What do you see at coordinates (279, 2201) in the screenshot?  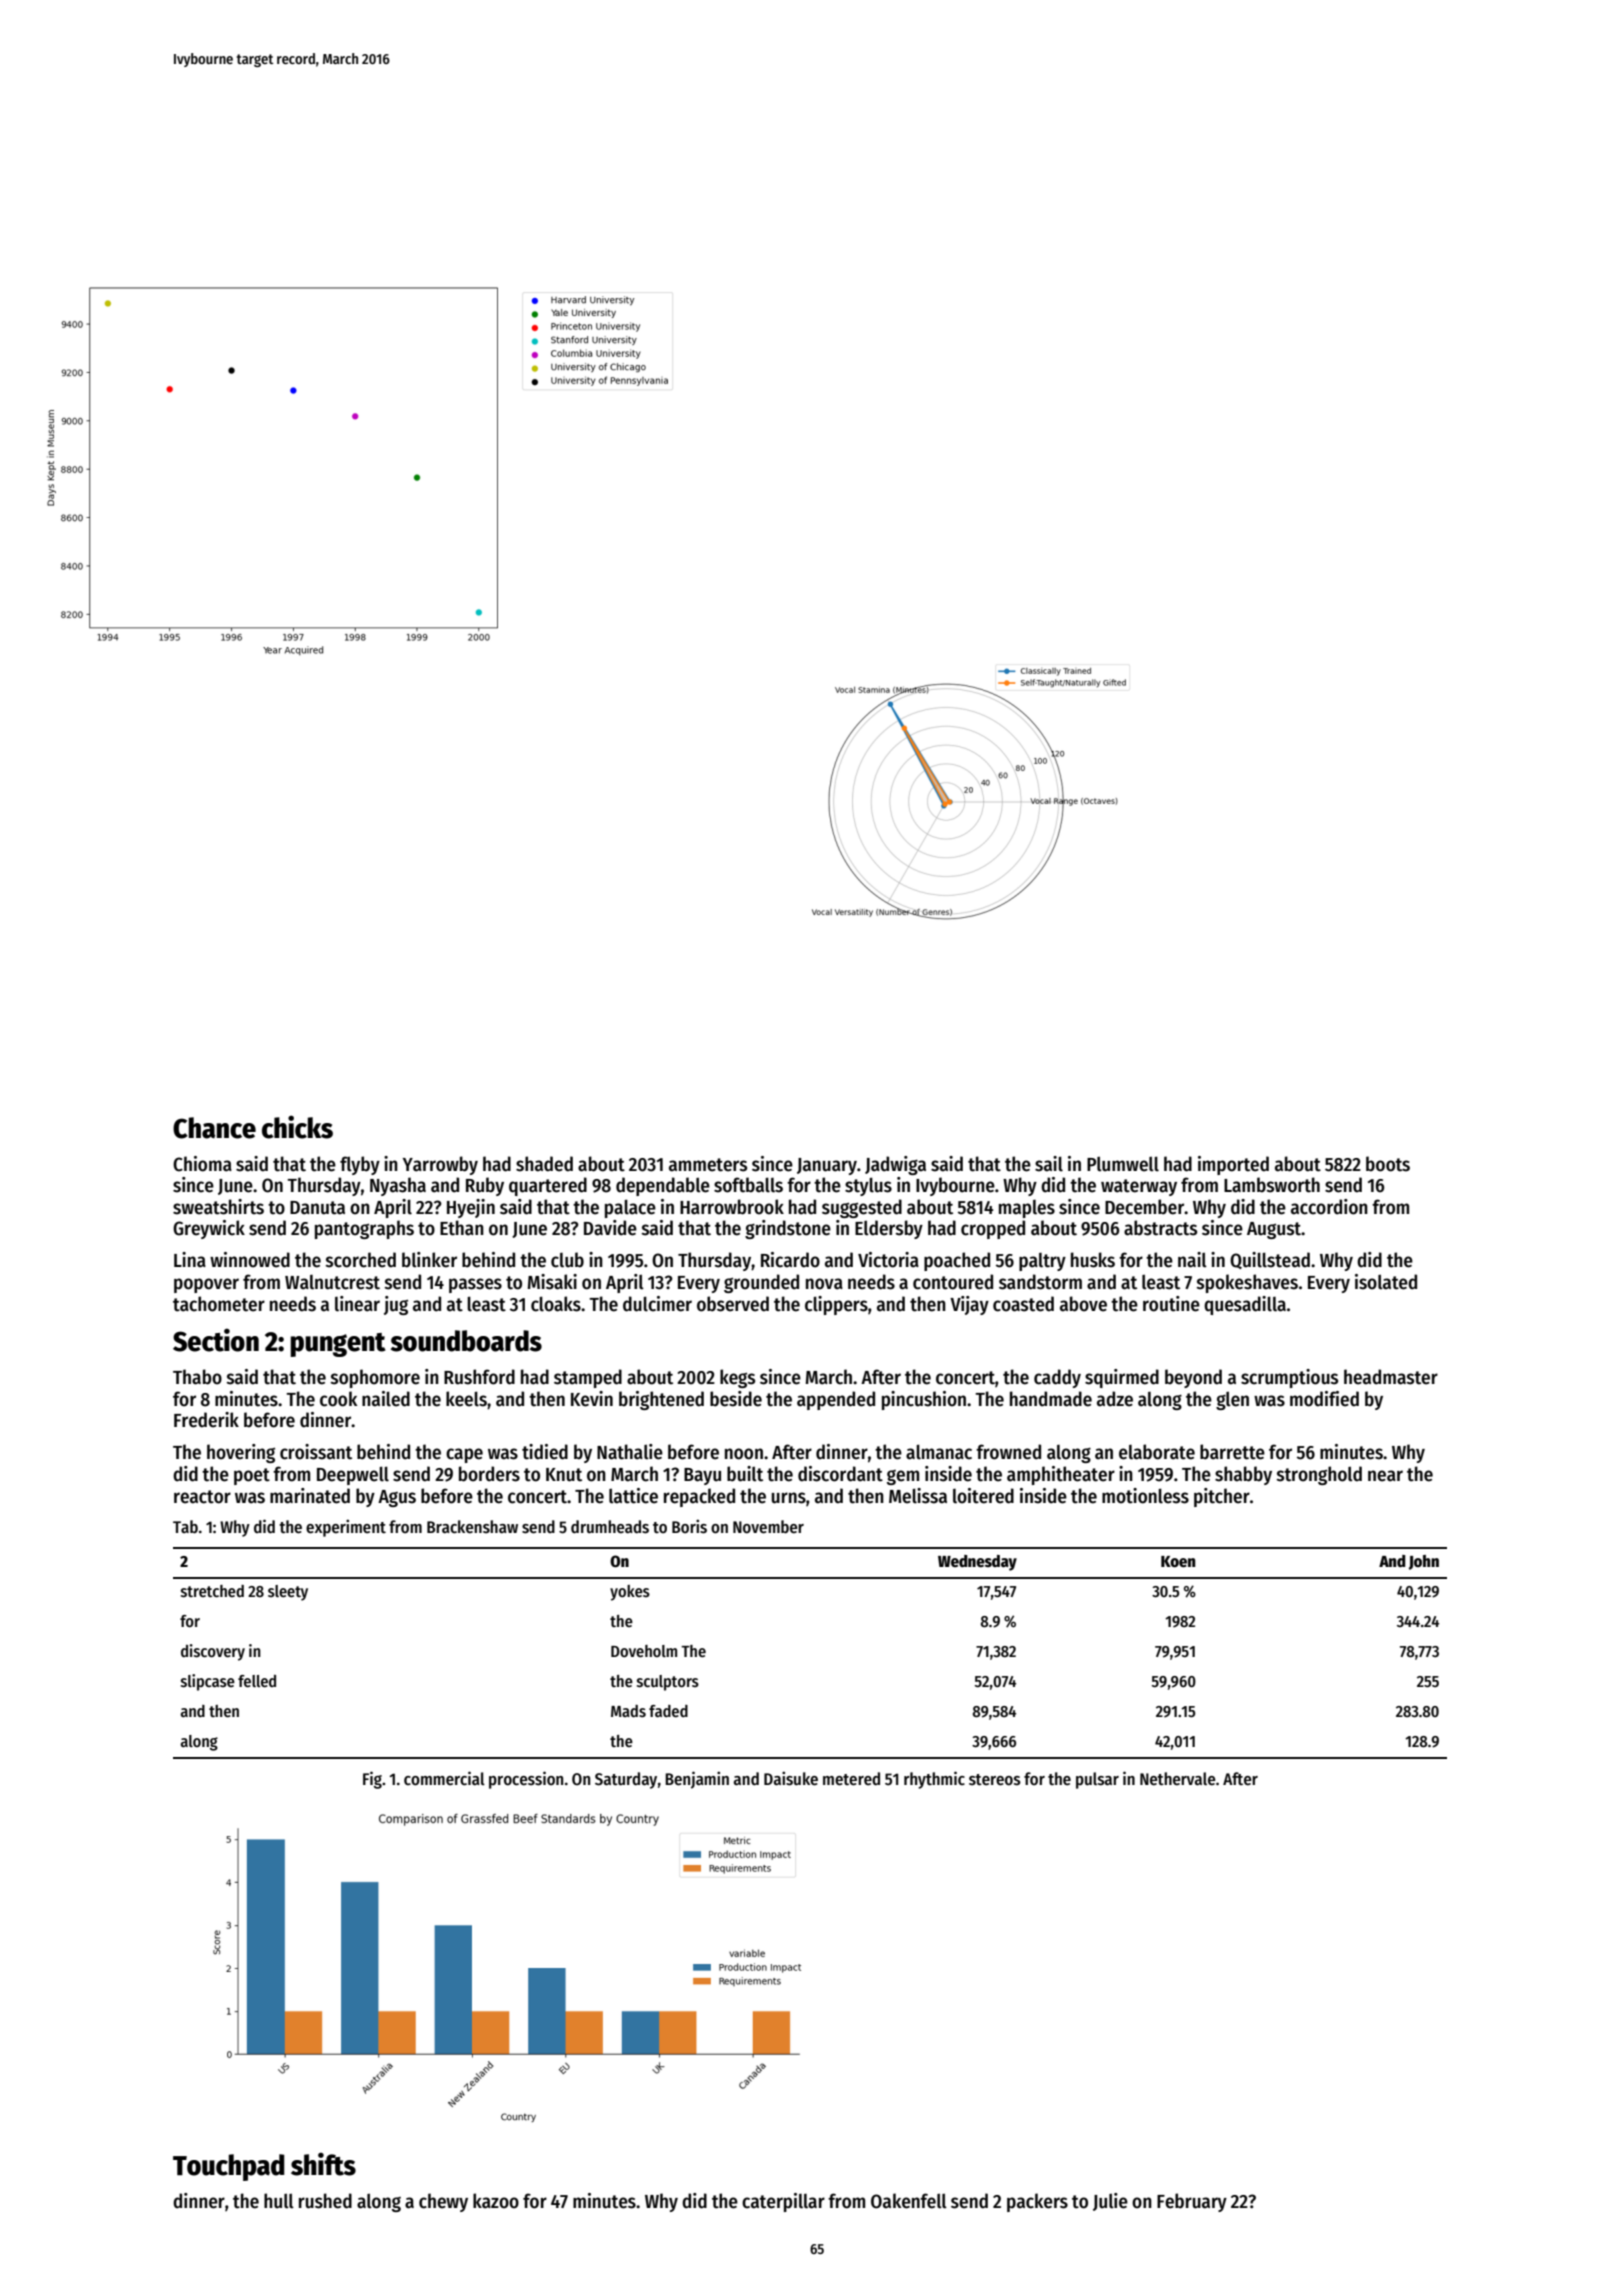 I see `hull` at bounding box center [279, 2201].
